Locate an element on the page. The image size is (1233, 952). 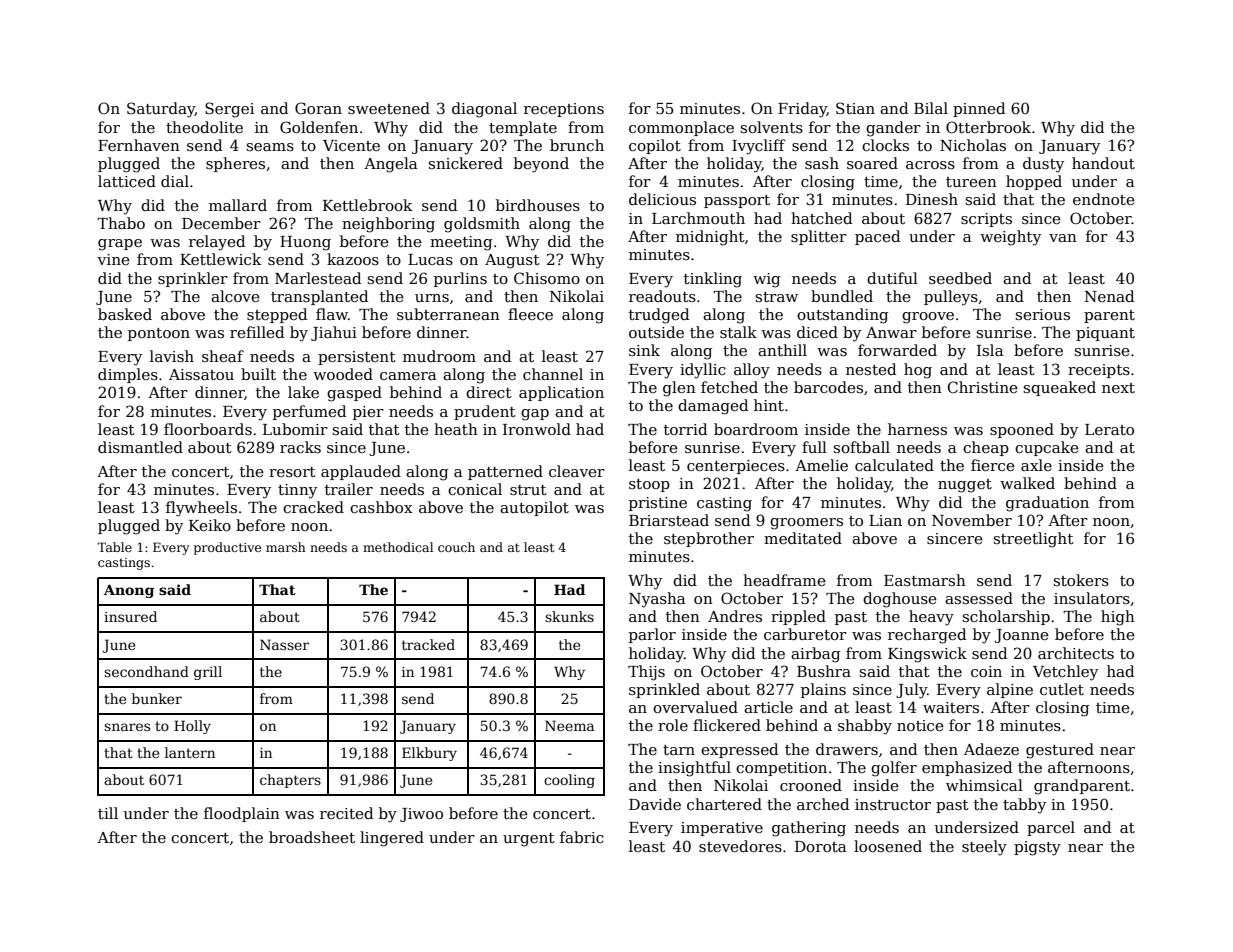
piquant is located at coordinates (1105, 334).
